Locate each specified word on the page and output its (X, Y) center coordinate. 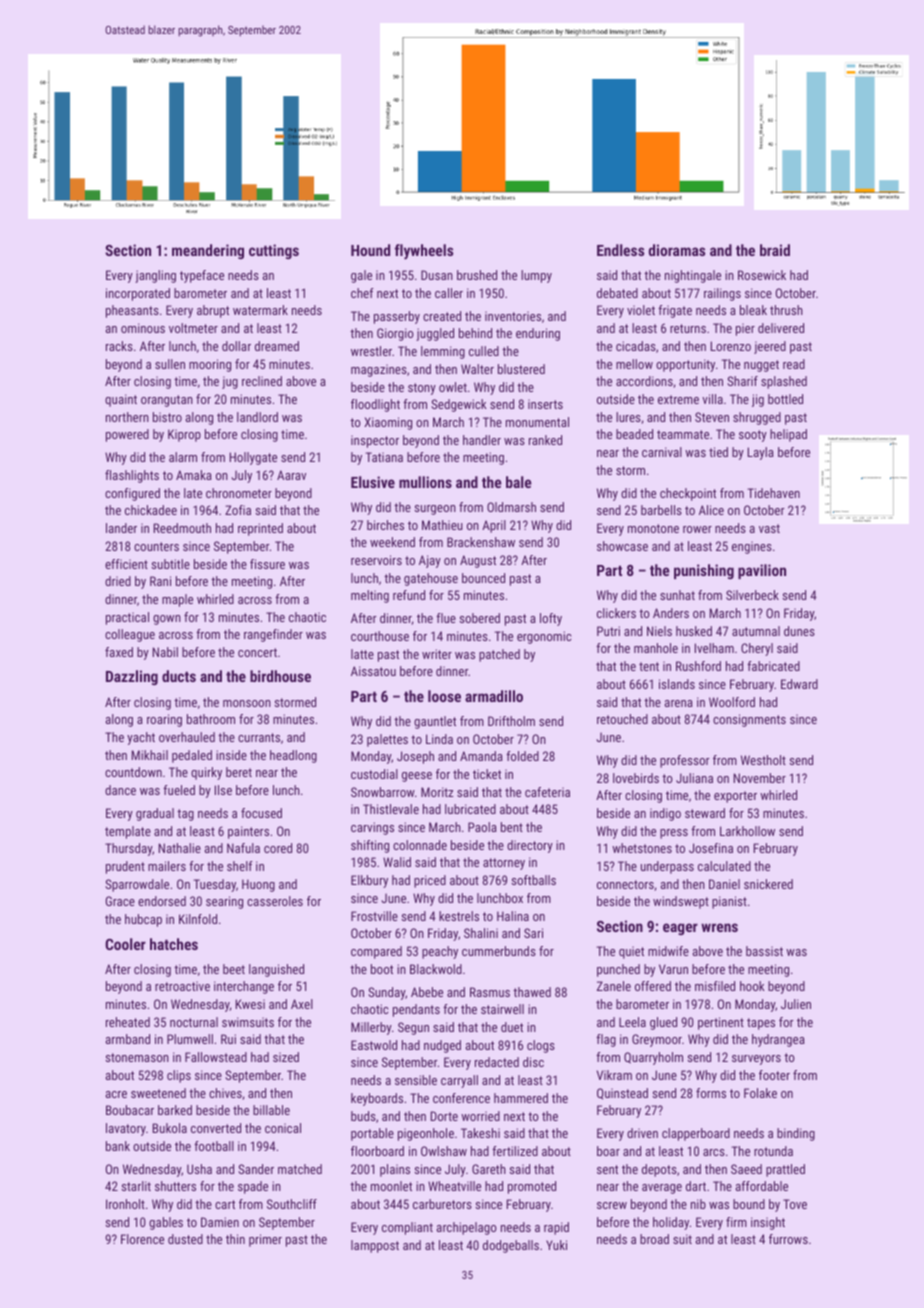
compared (376, 952)
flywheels (424, 252)
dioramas (677, 250)
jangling (155, 276)
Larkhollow (747, 831)
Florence (142, 1239)
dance (120, 790)
